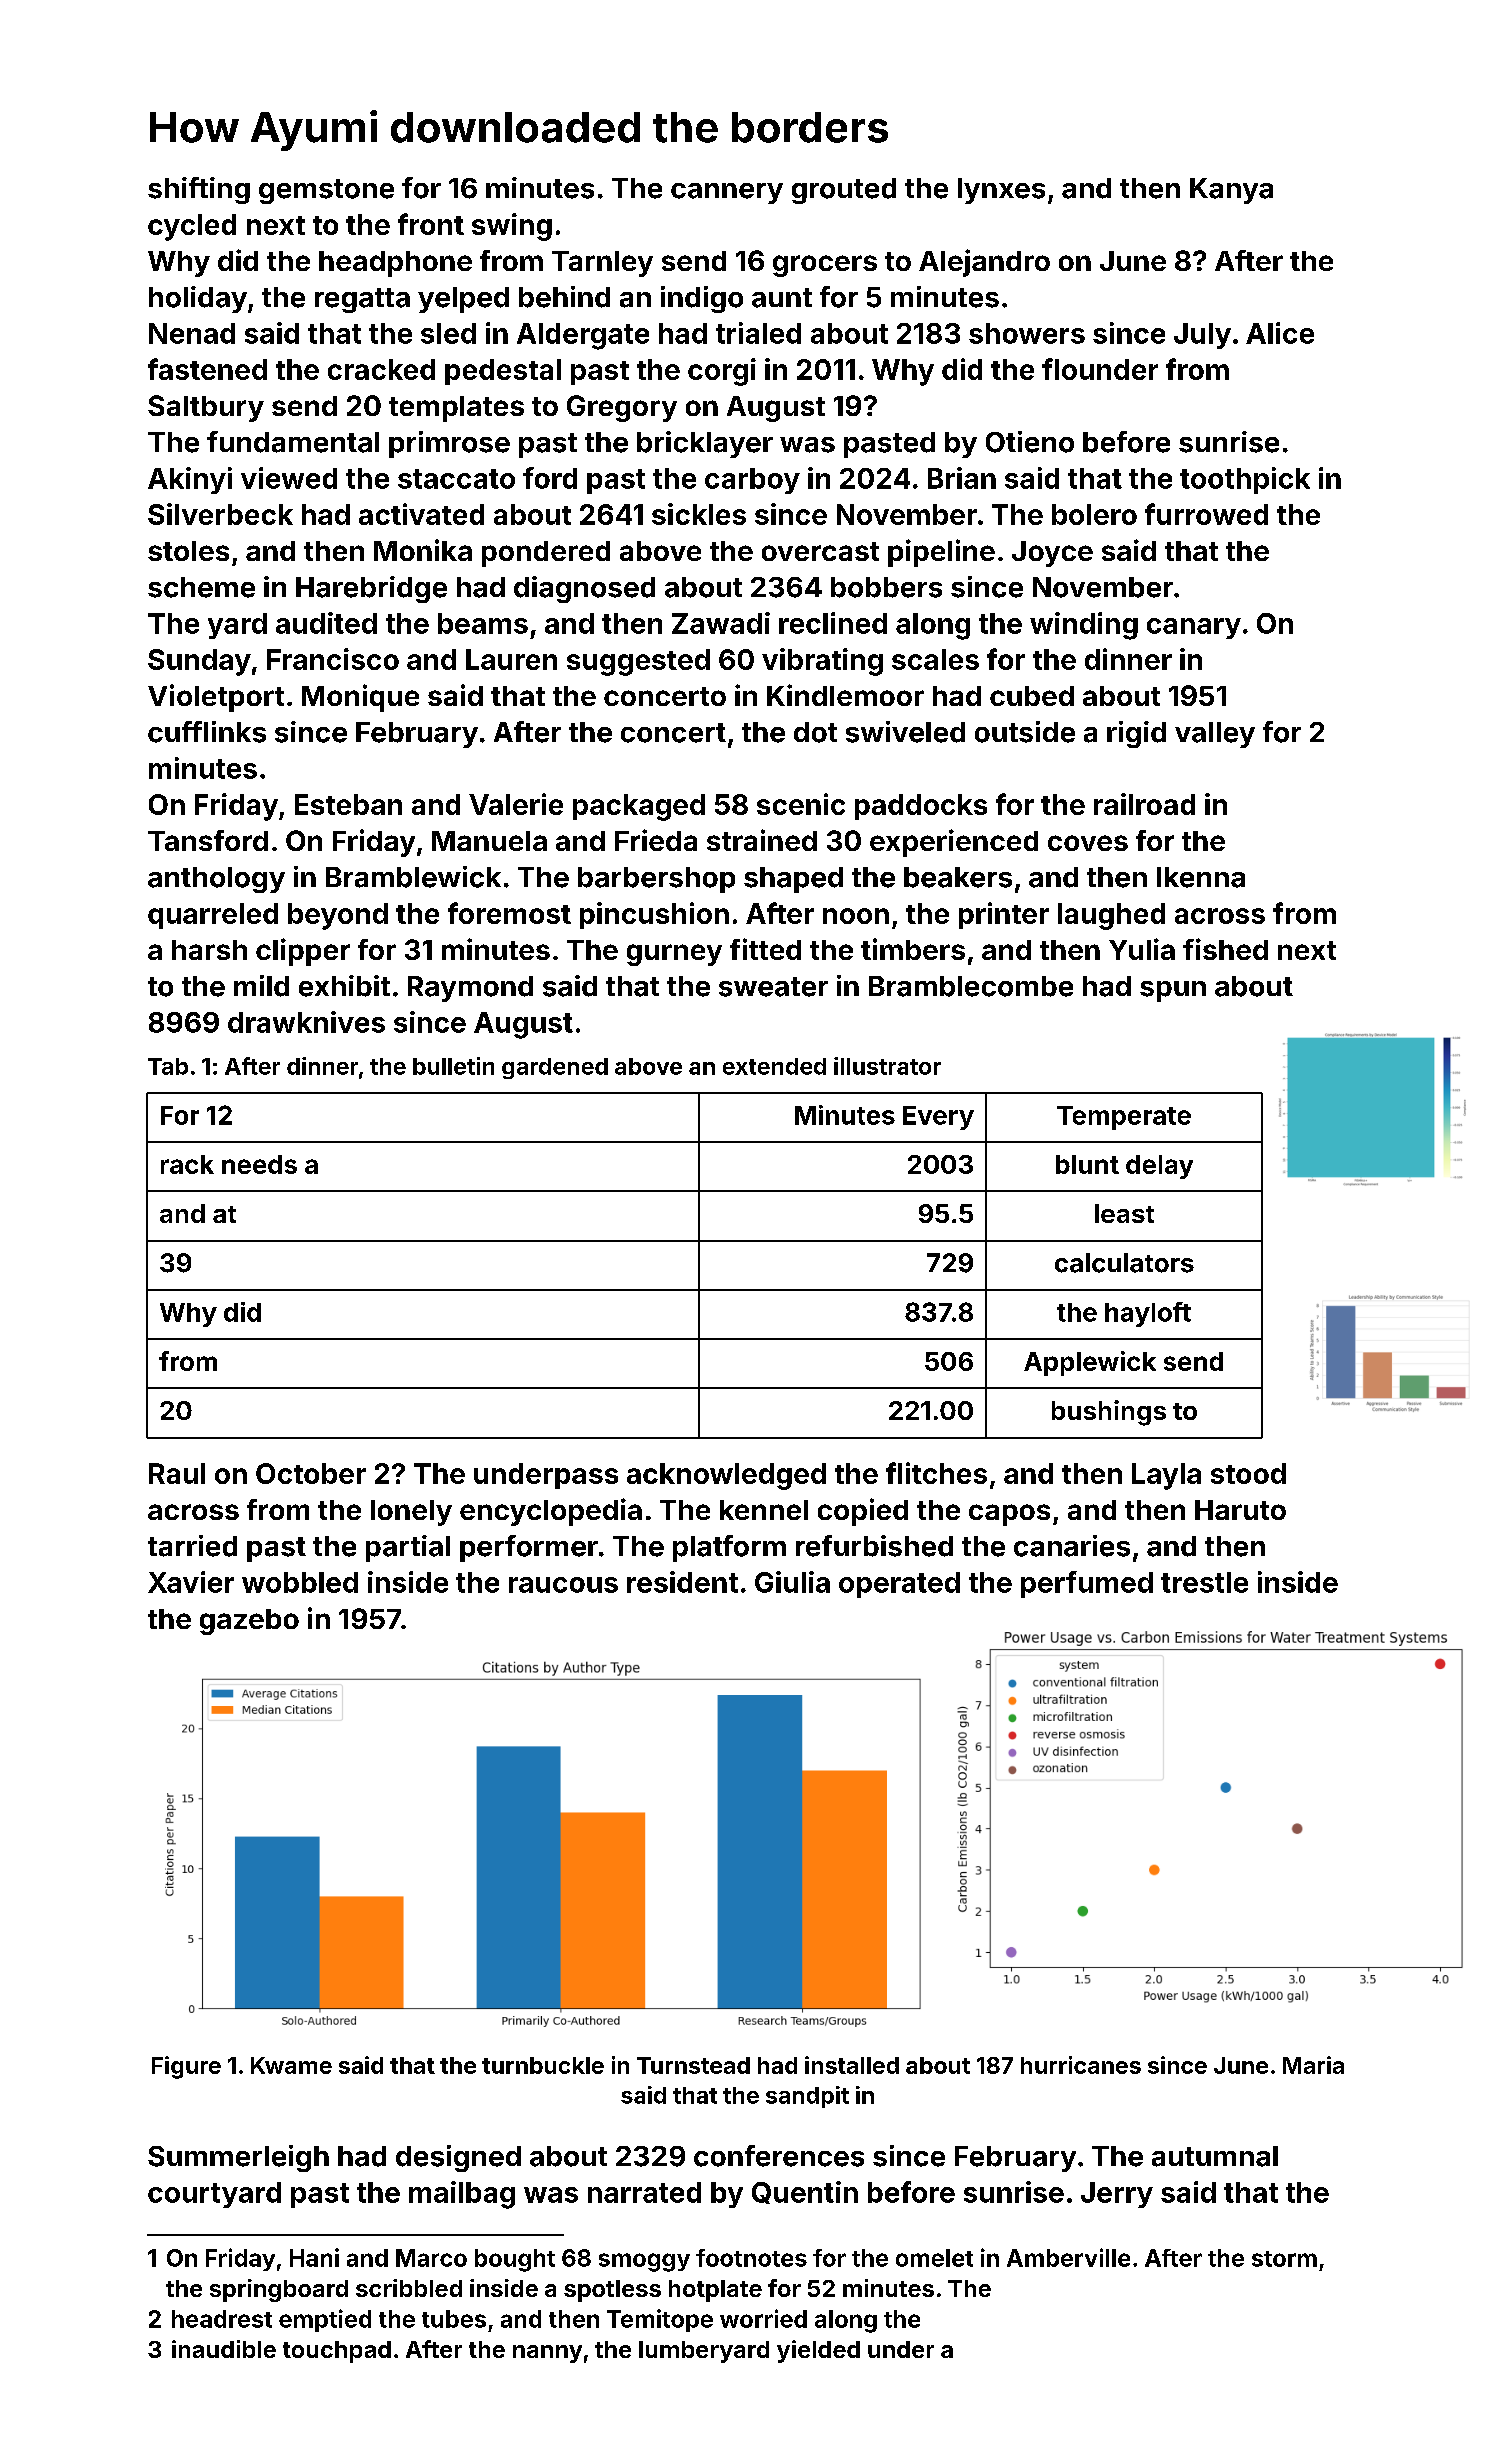 The image size is (1496, 2464). What do you see at coordinates (863, 1512) in the page?
I see `copied` at bounding box center [863, 1512].
